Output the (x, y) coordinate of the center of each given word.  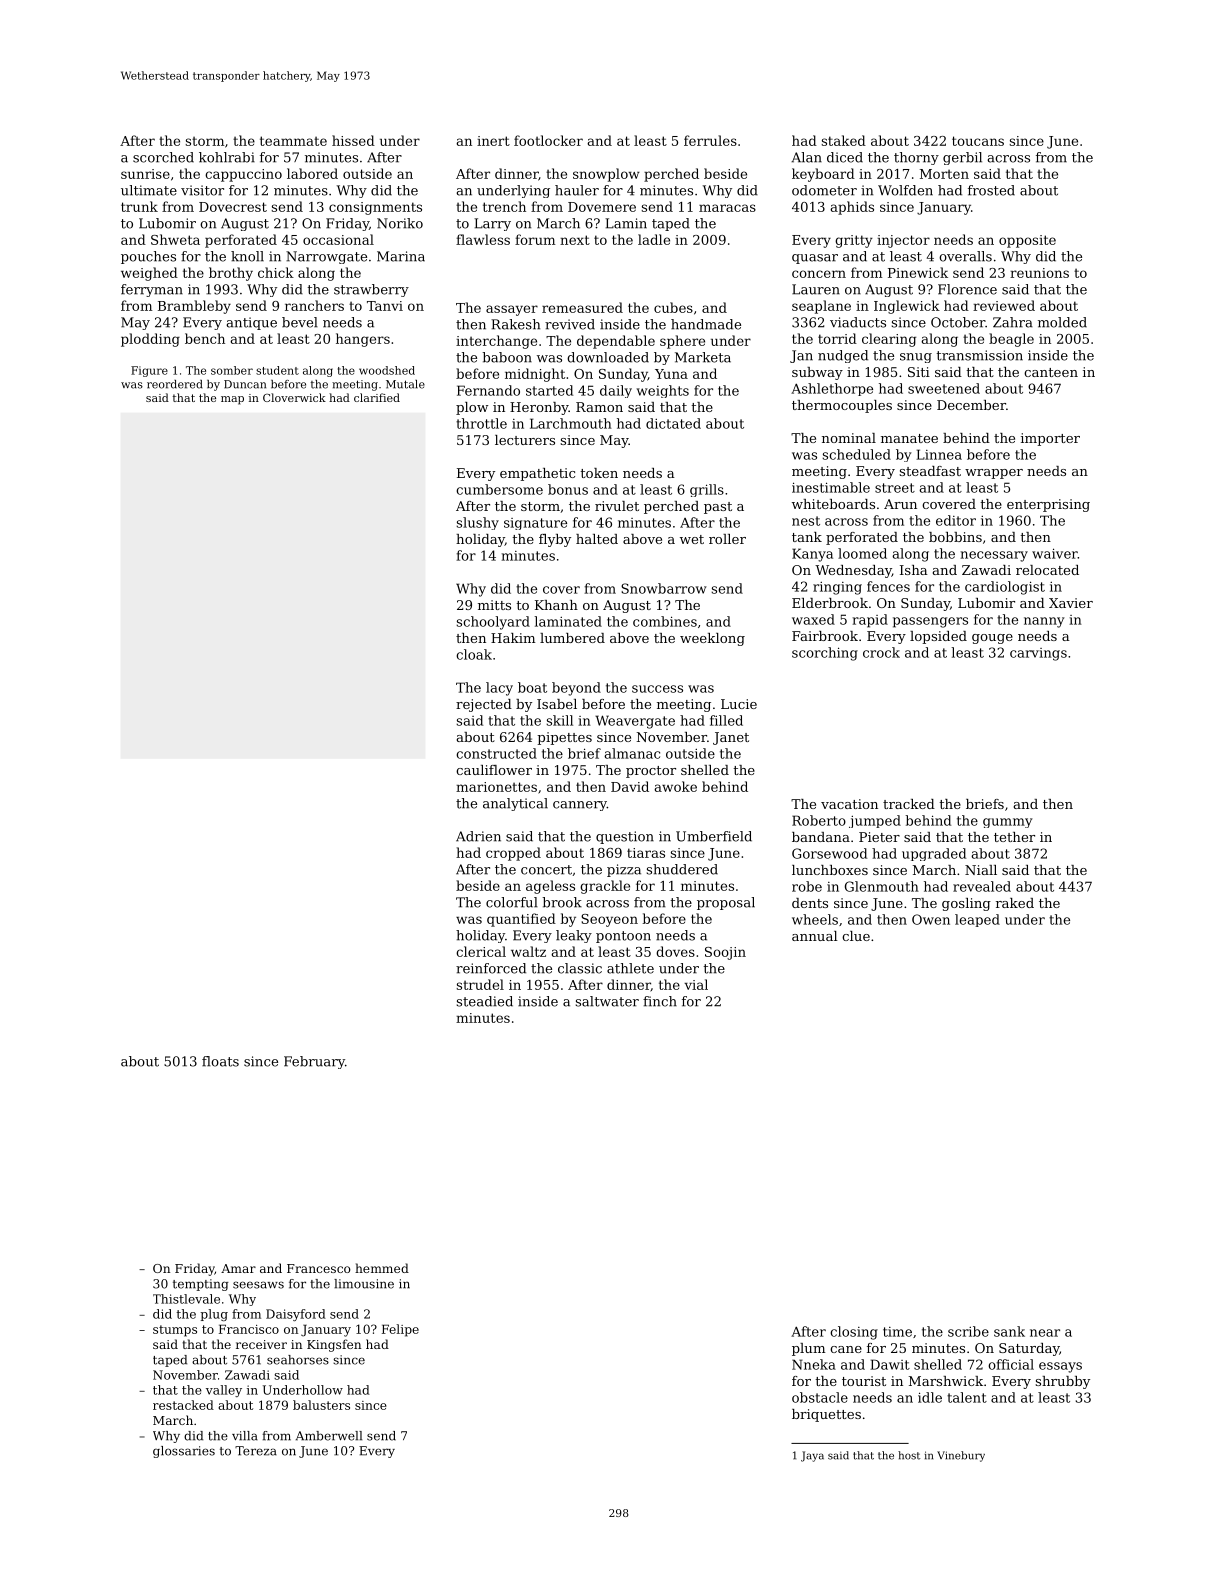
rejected (484, 705)
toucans (978, 141)
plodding (150, 340)
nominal (849, 438)
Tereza (256, 1451)
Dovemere (602, 207)
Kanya (812, 555)
